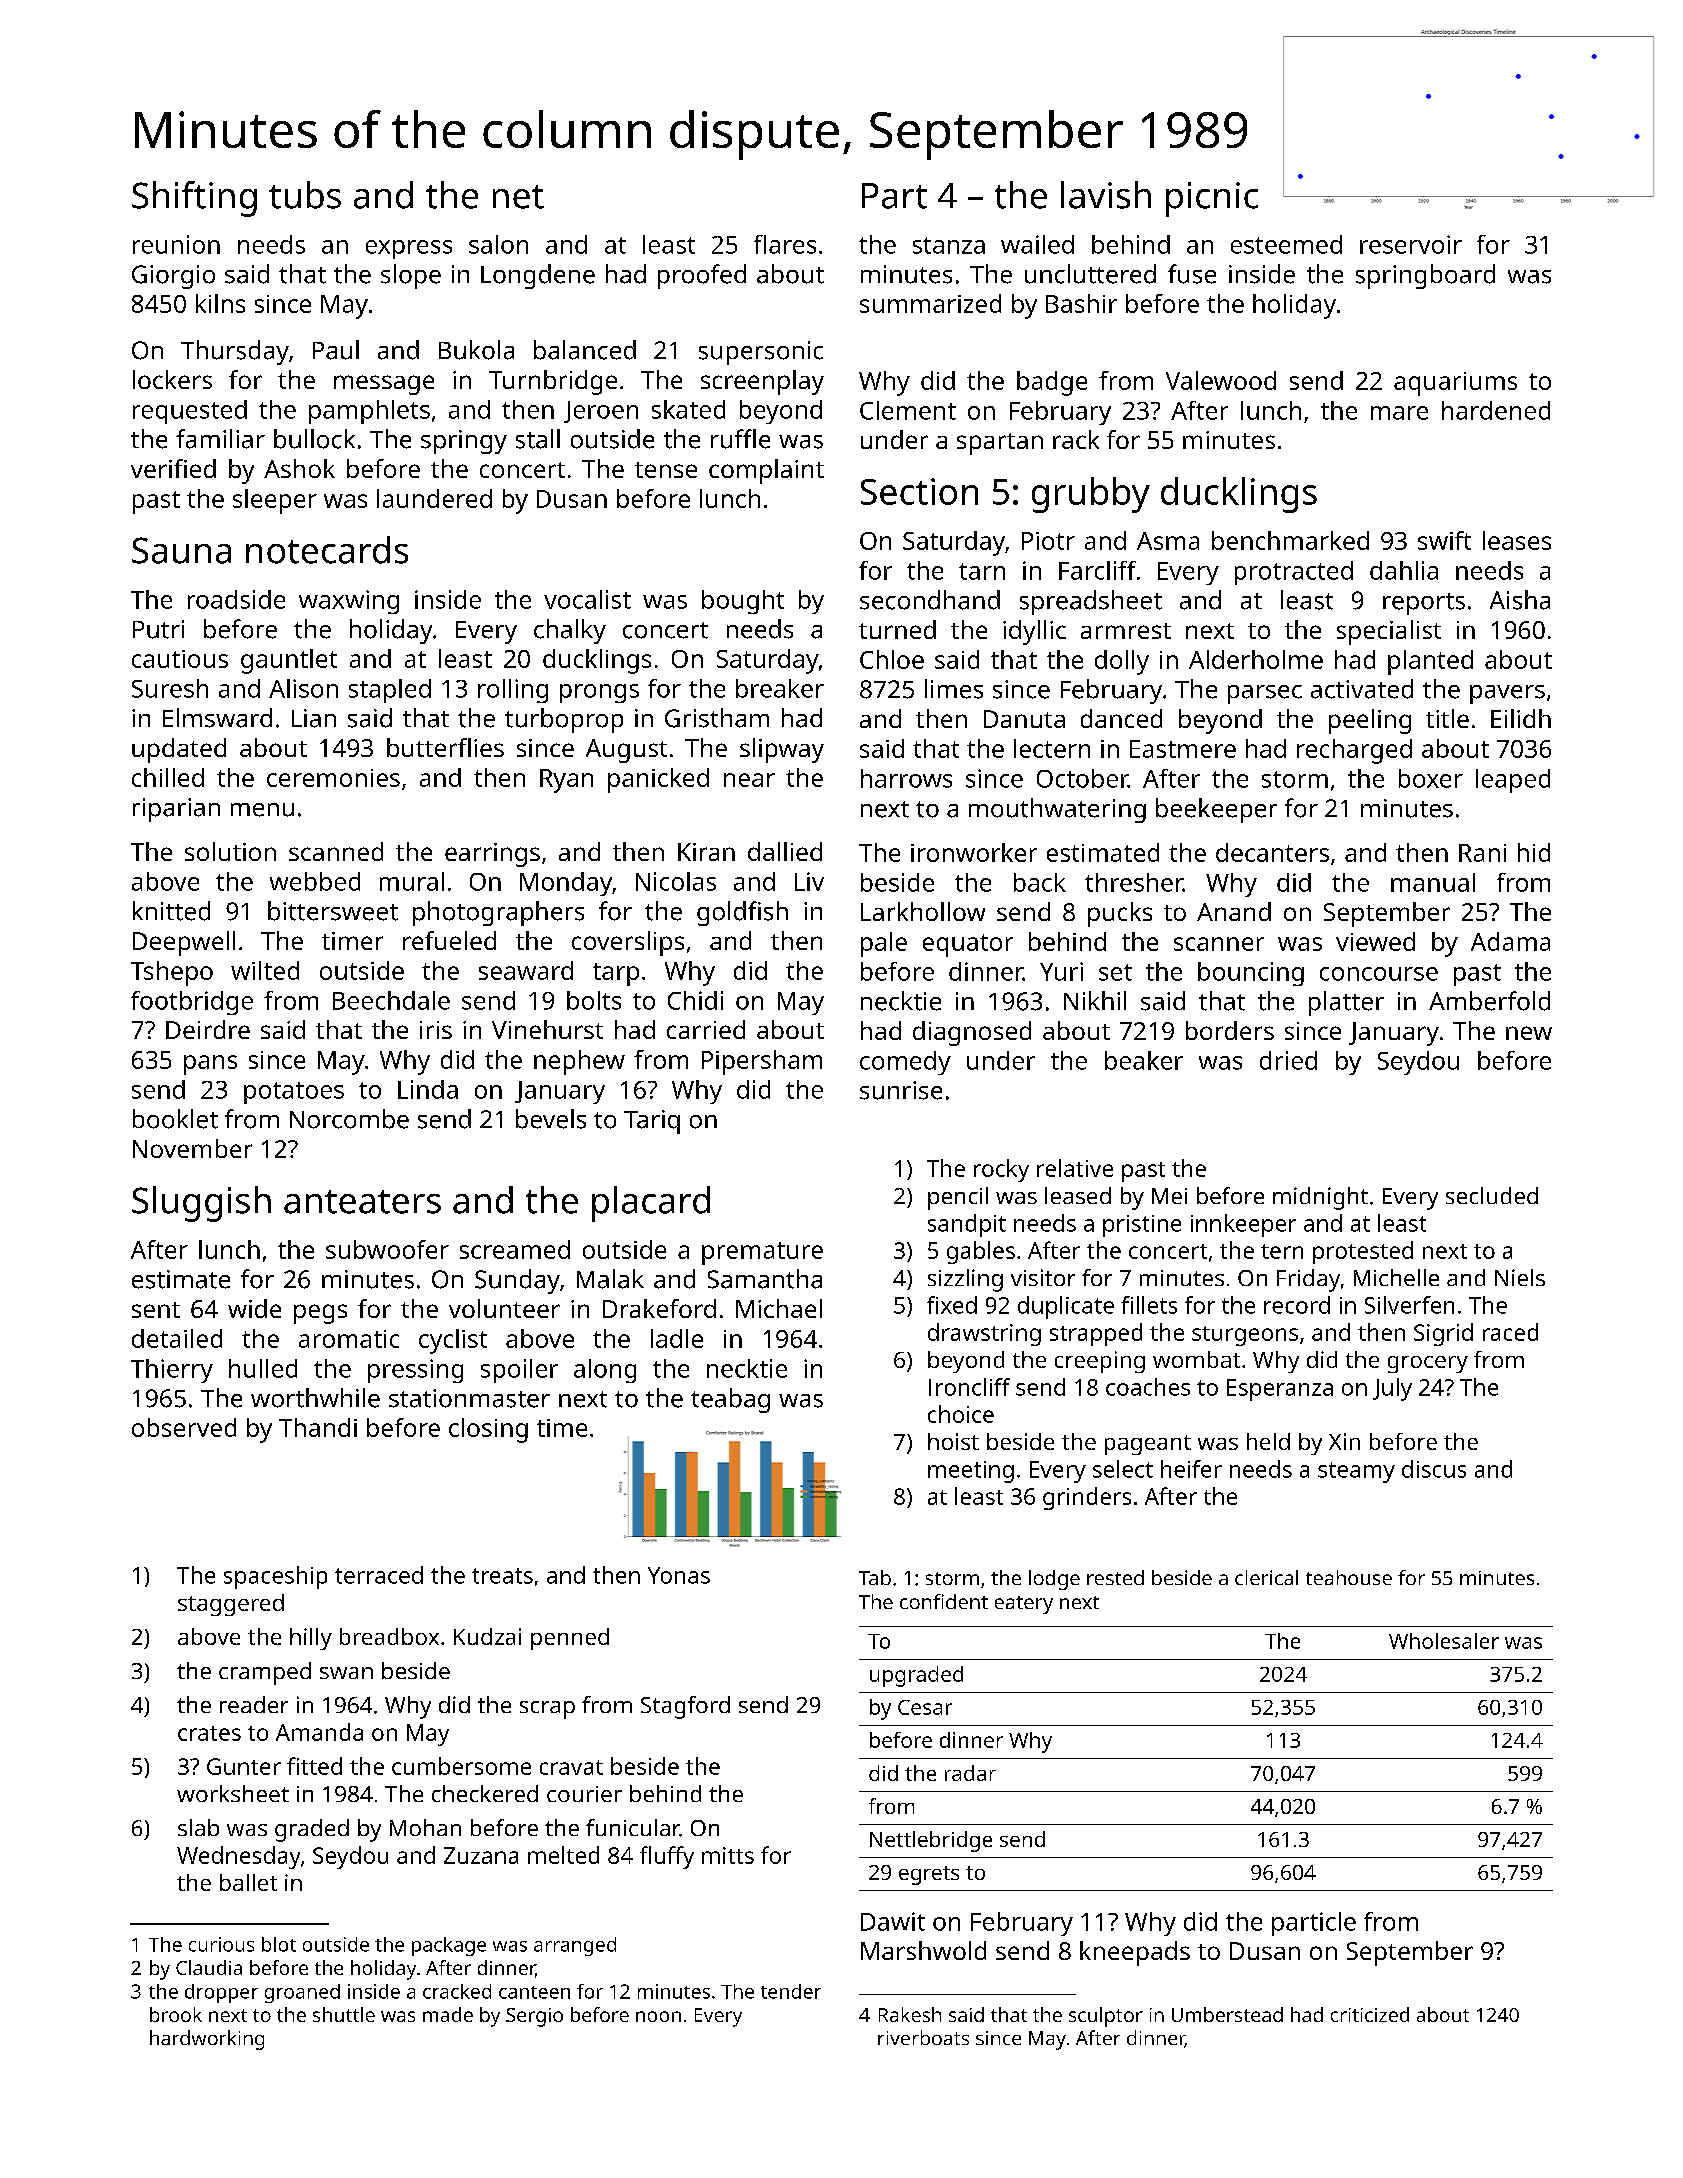 The width and height of the screenshot is (1683, 2178). I want to click on reservoir, so click(1411, 244).
